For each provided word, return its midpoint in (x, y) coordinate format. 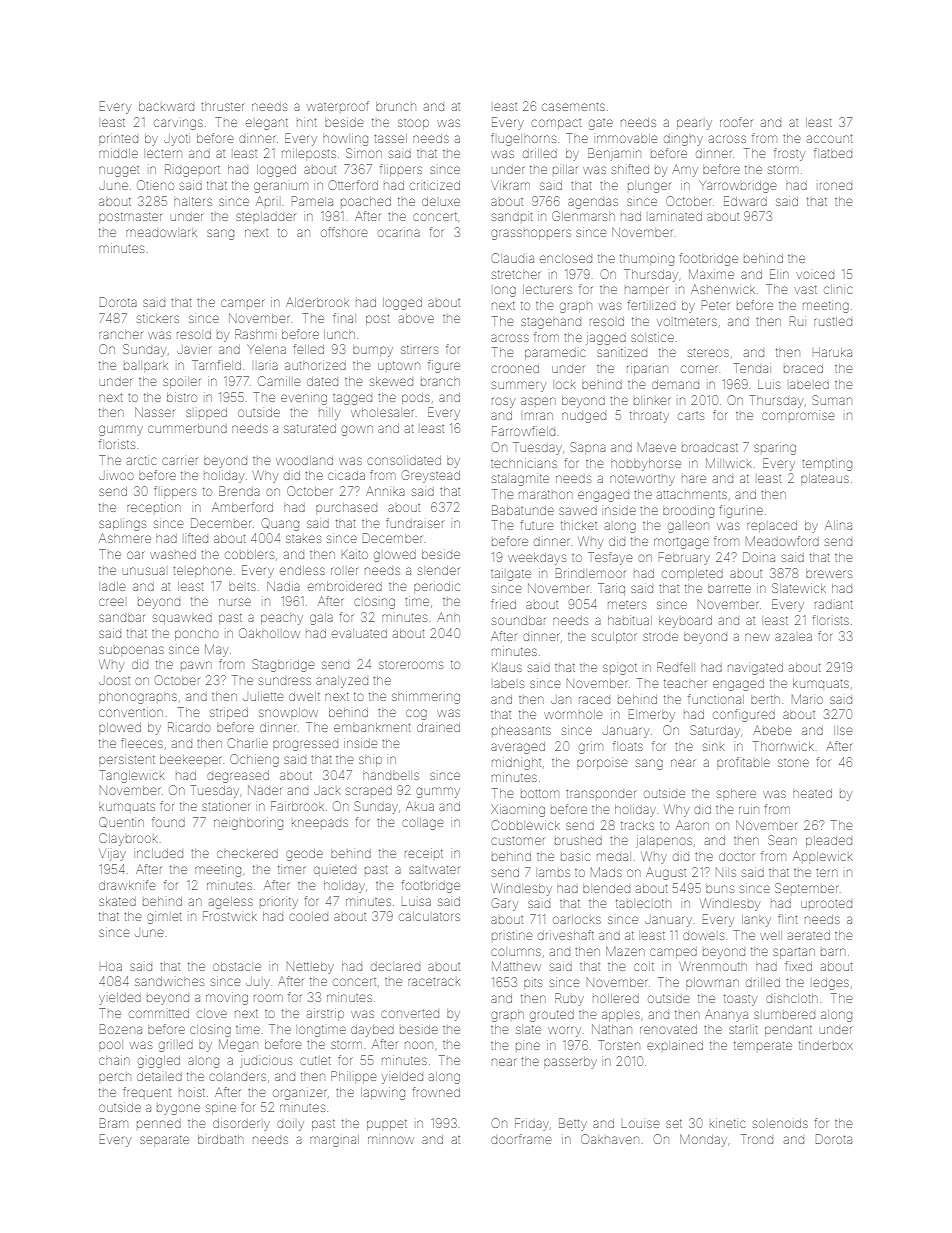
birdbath (221, 1139)
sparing (775, 449)
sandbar (122, 618)
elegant (267, 124)
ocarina (399, 233)
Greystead (431, 476)
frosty (789, 154)
